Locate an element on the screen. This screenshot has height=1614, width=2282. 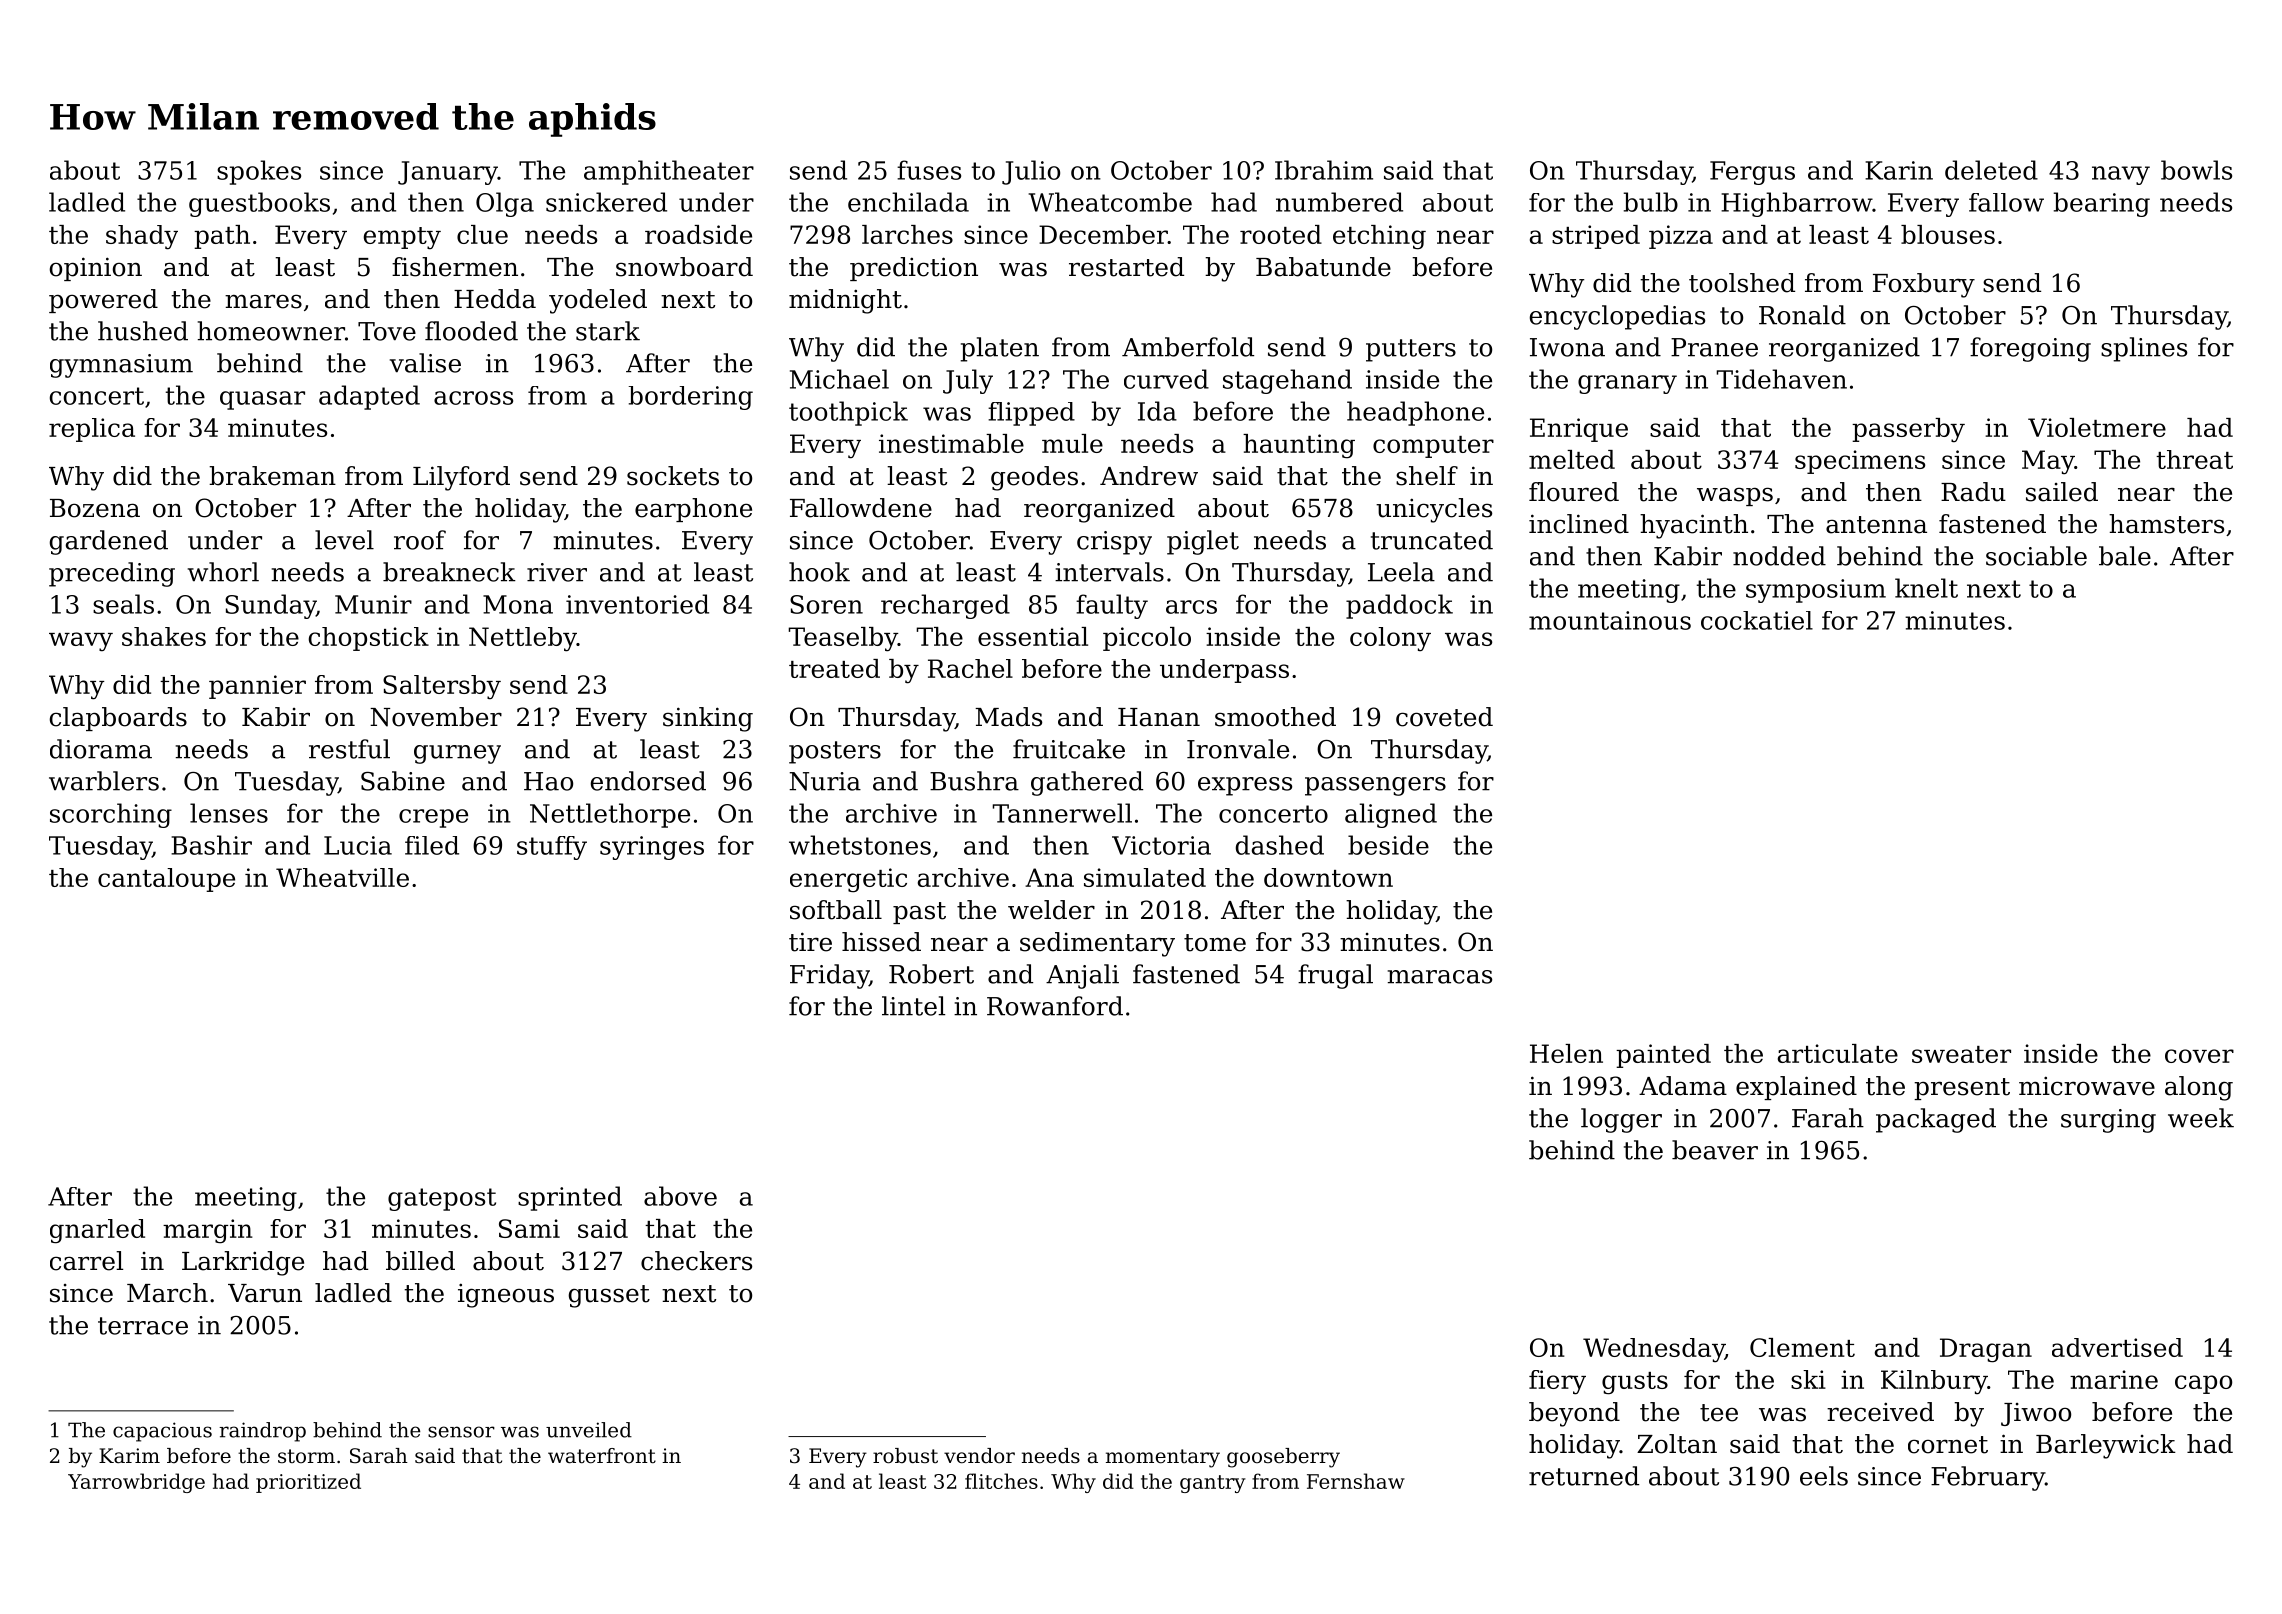
threat is located at coordinates (2194, 459).
